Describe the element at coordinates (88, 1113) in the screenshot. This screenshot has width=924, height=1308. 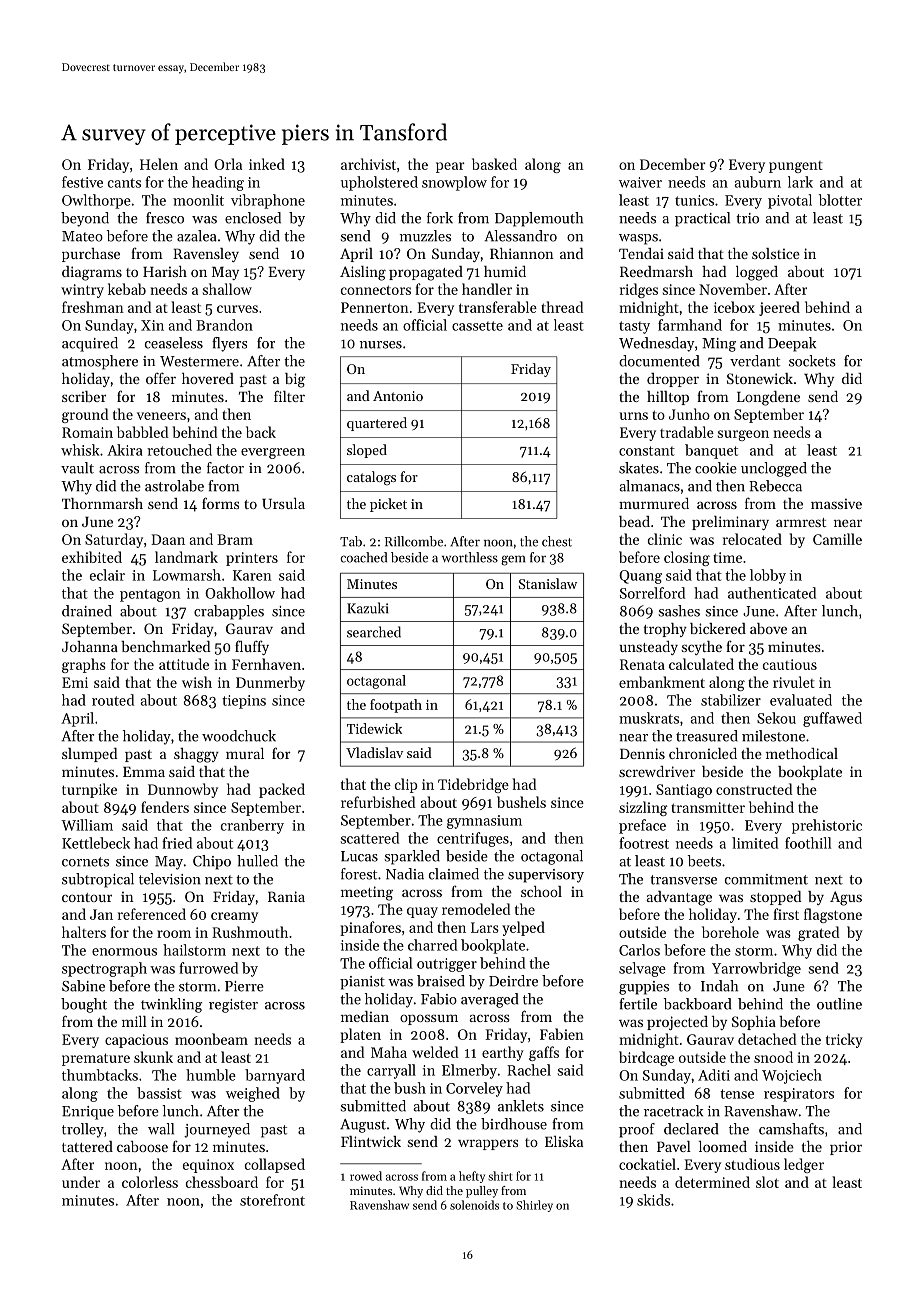
I see `Enrique` at that location.
